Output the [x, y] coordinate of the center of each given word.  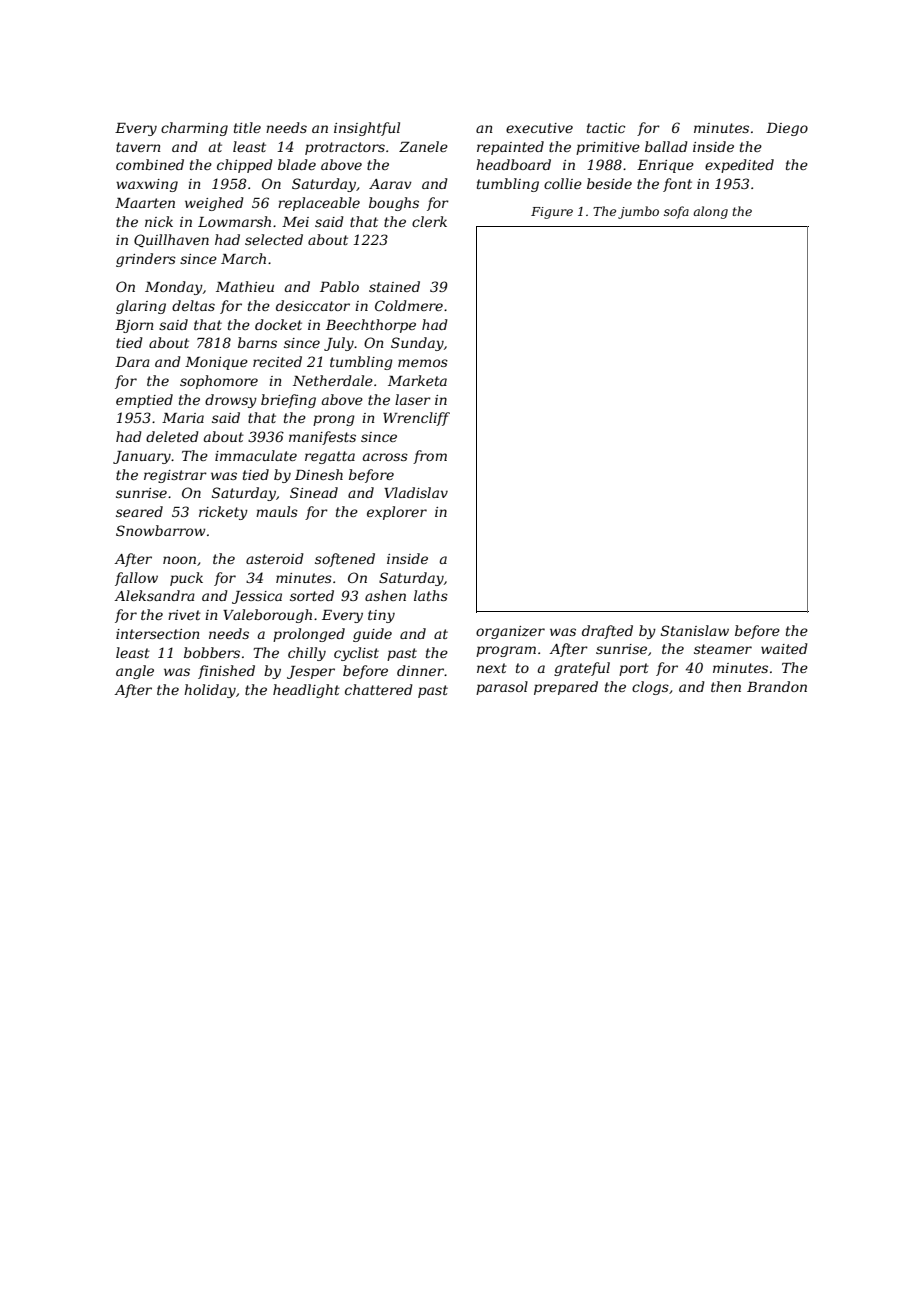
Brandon [777, 686]
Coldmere [409, 305]
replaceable [319, 204]
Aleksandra [154, 595]
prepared [566, 688]
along [710, 212]
